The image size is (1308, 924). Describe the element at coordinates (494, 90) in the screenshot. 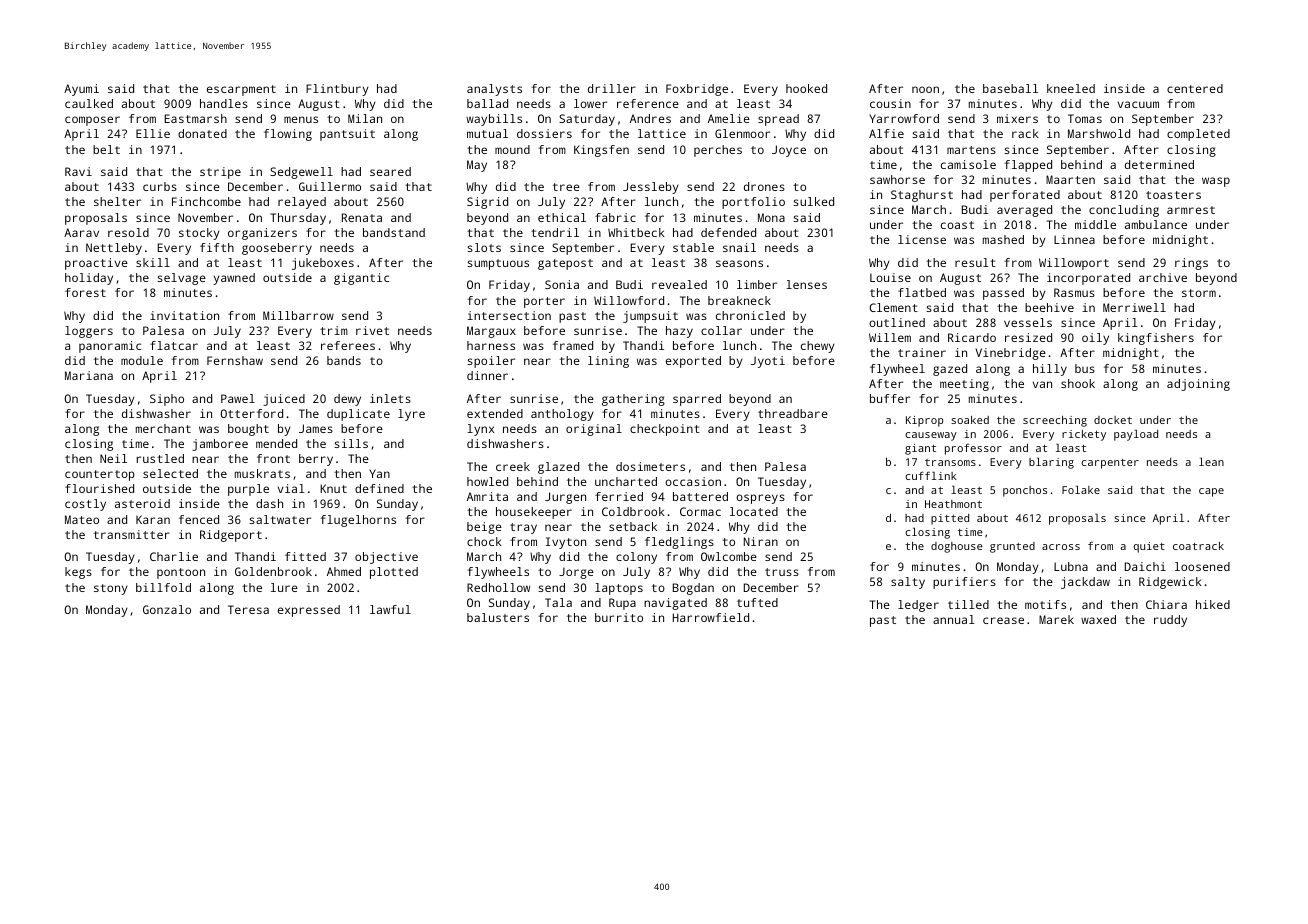

I see `analysts` at that location.
